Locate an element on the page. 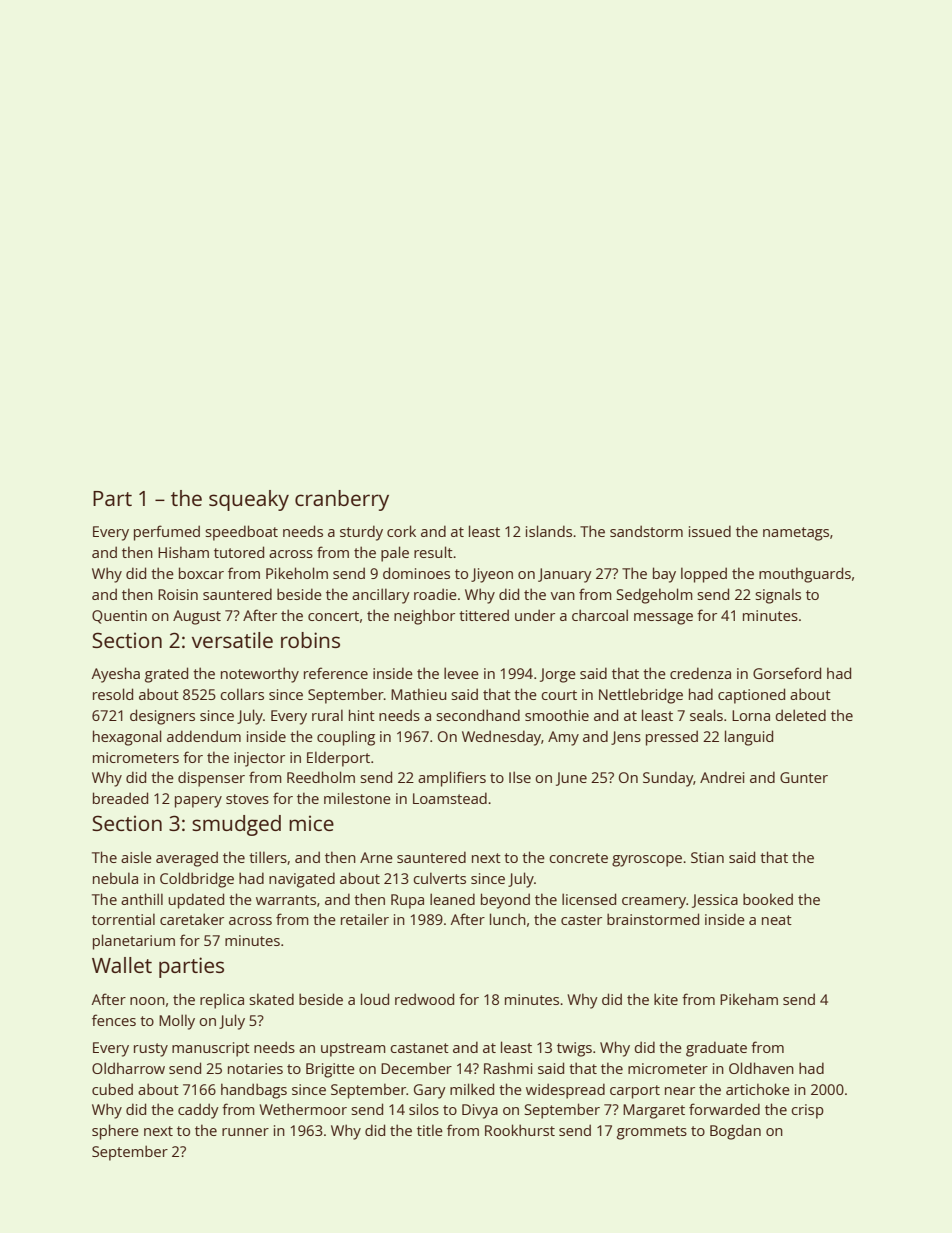 This image has height=1233, width=952. Oldharrow is located at coordinates (128, 1068).
